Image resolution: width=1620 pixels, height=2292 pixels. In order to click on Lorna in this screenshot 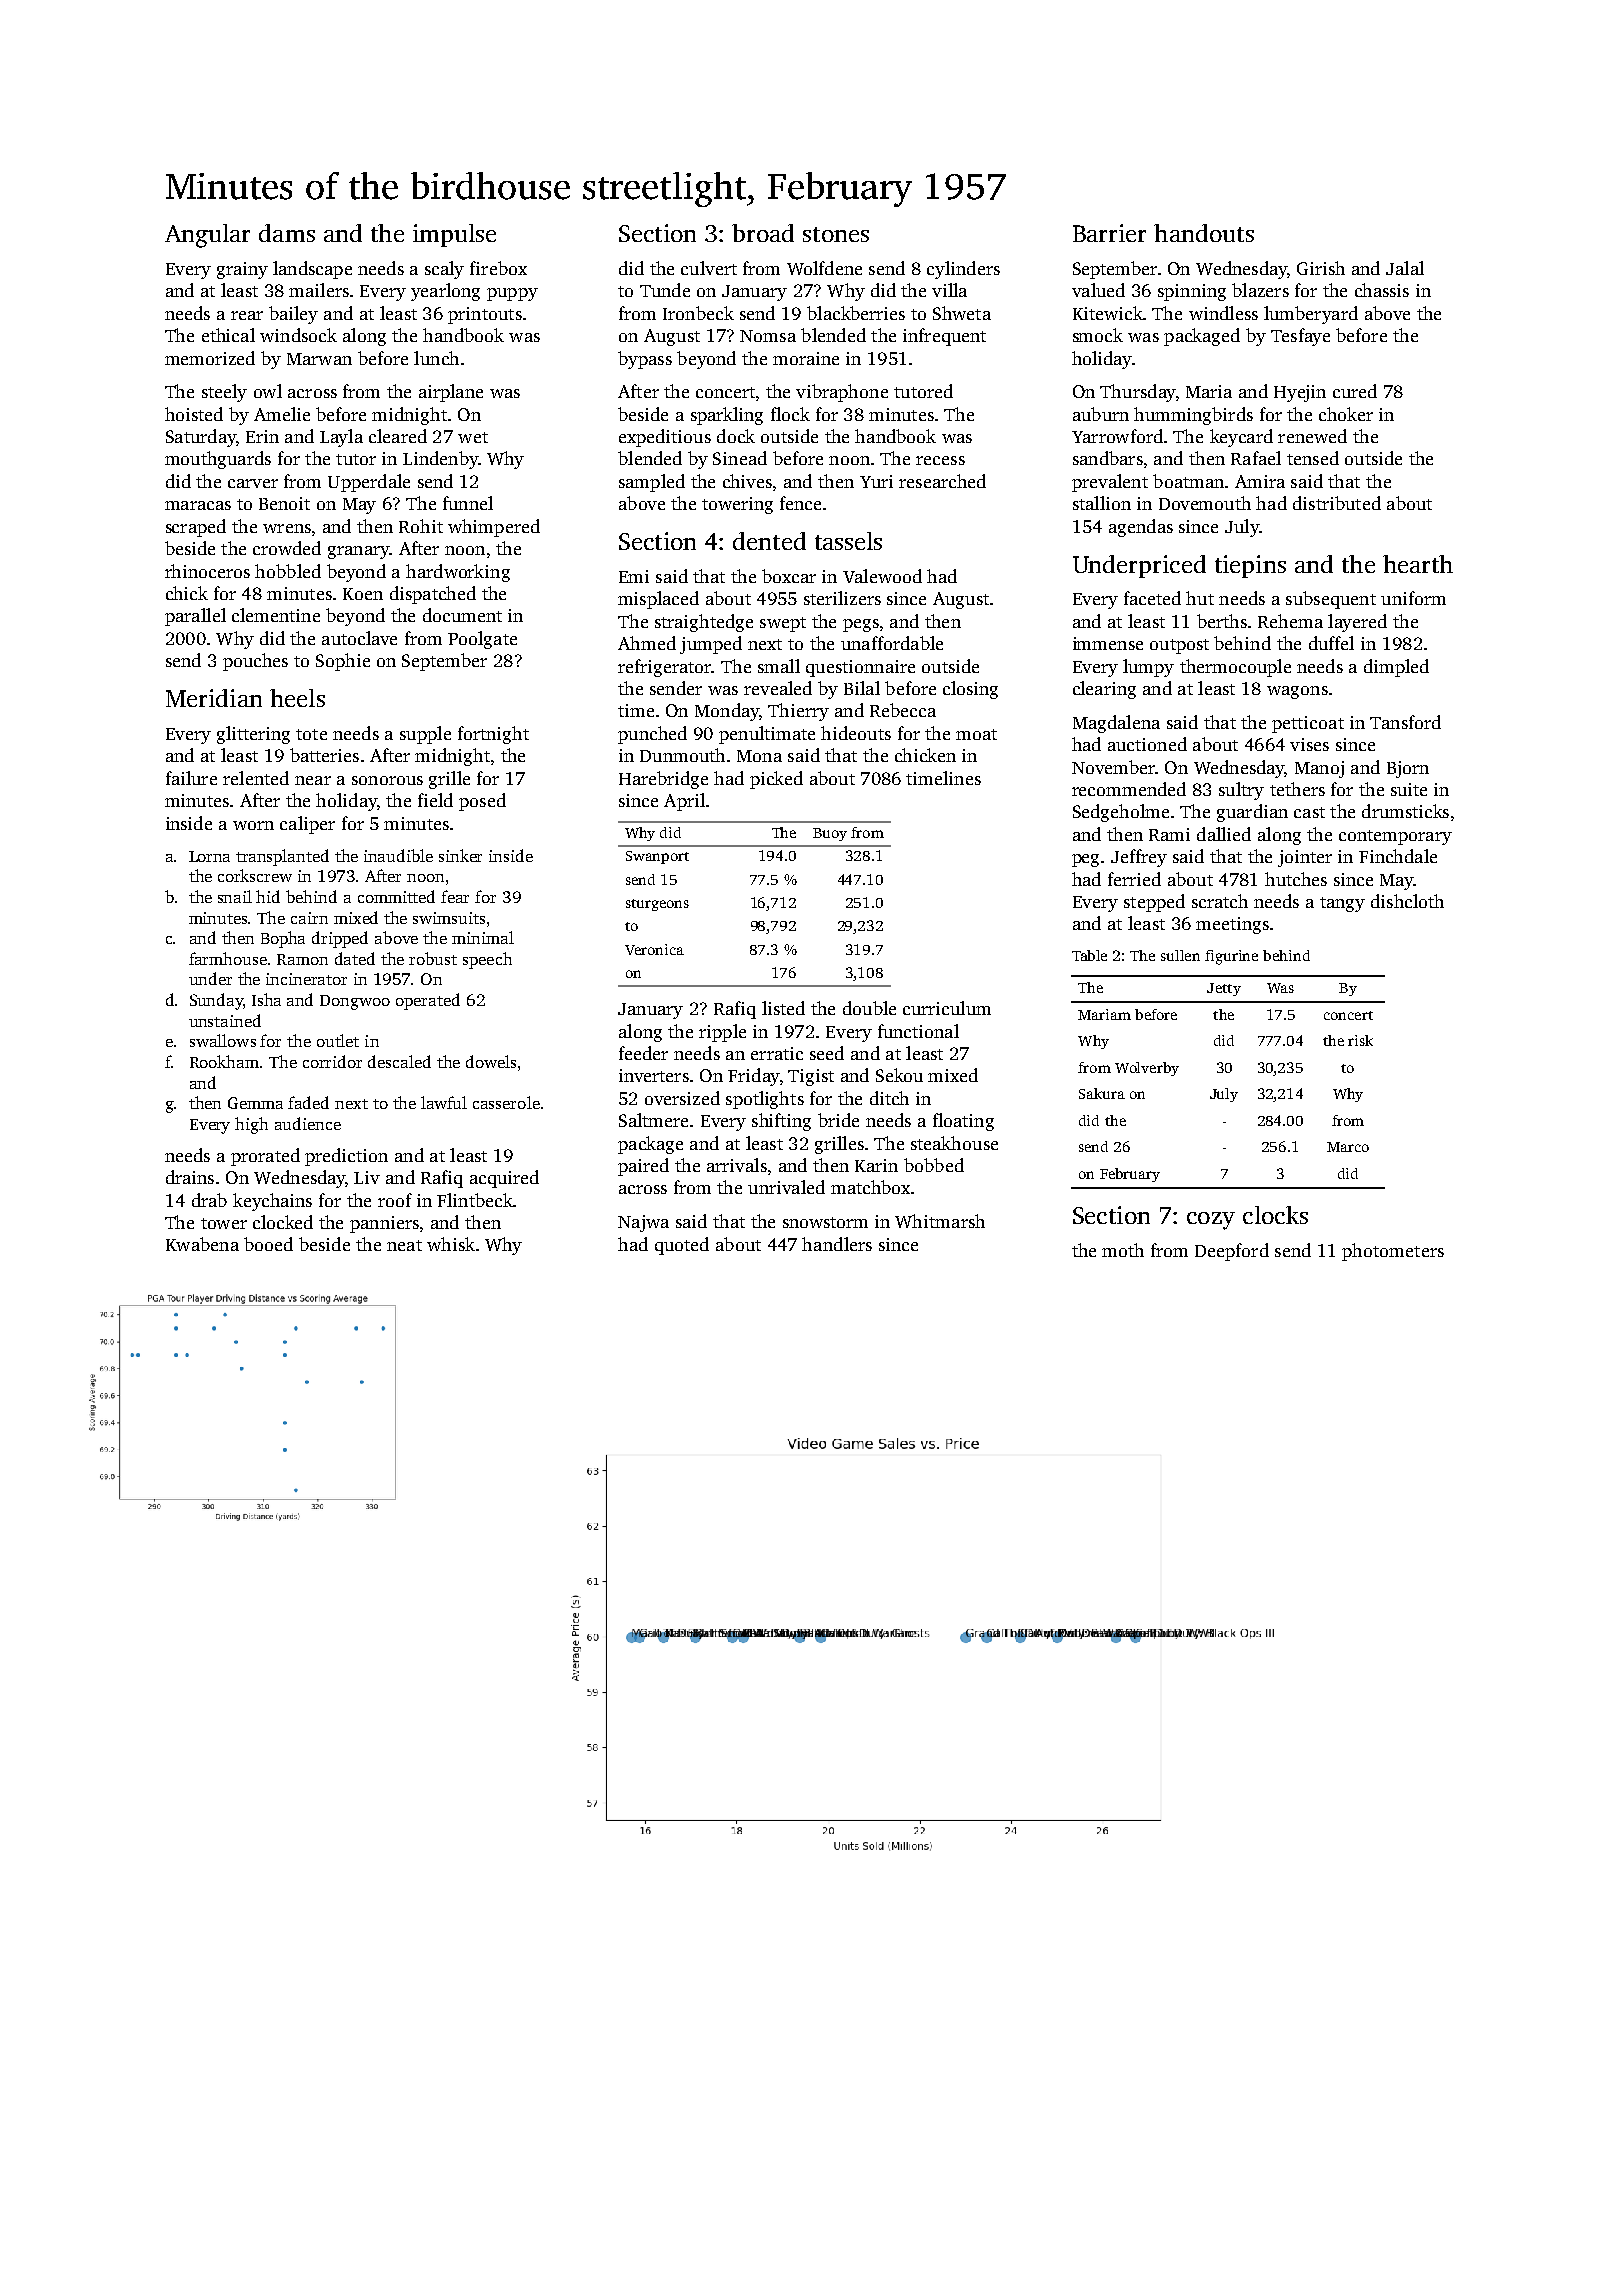, I will do `click(209, 856)`.
